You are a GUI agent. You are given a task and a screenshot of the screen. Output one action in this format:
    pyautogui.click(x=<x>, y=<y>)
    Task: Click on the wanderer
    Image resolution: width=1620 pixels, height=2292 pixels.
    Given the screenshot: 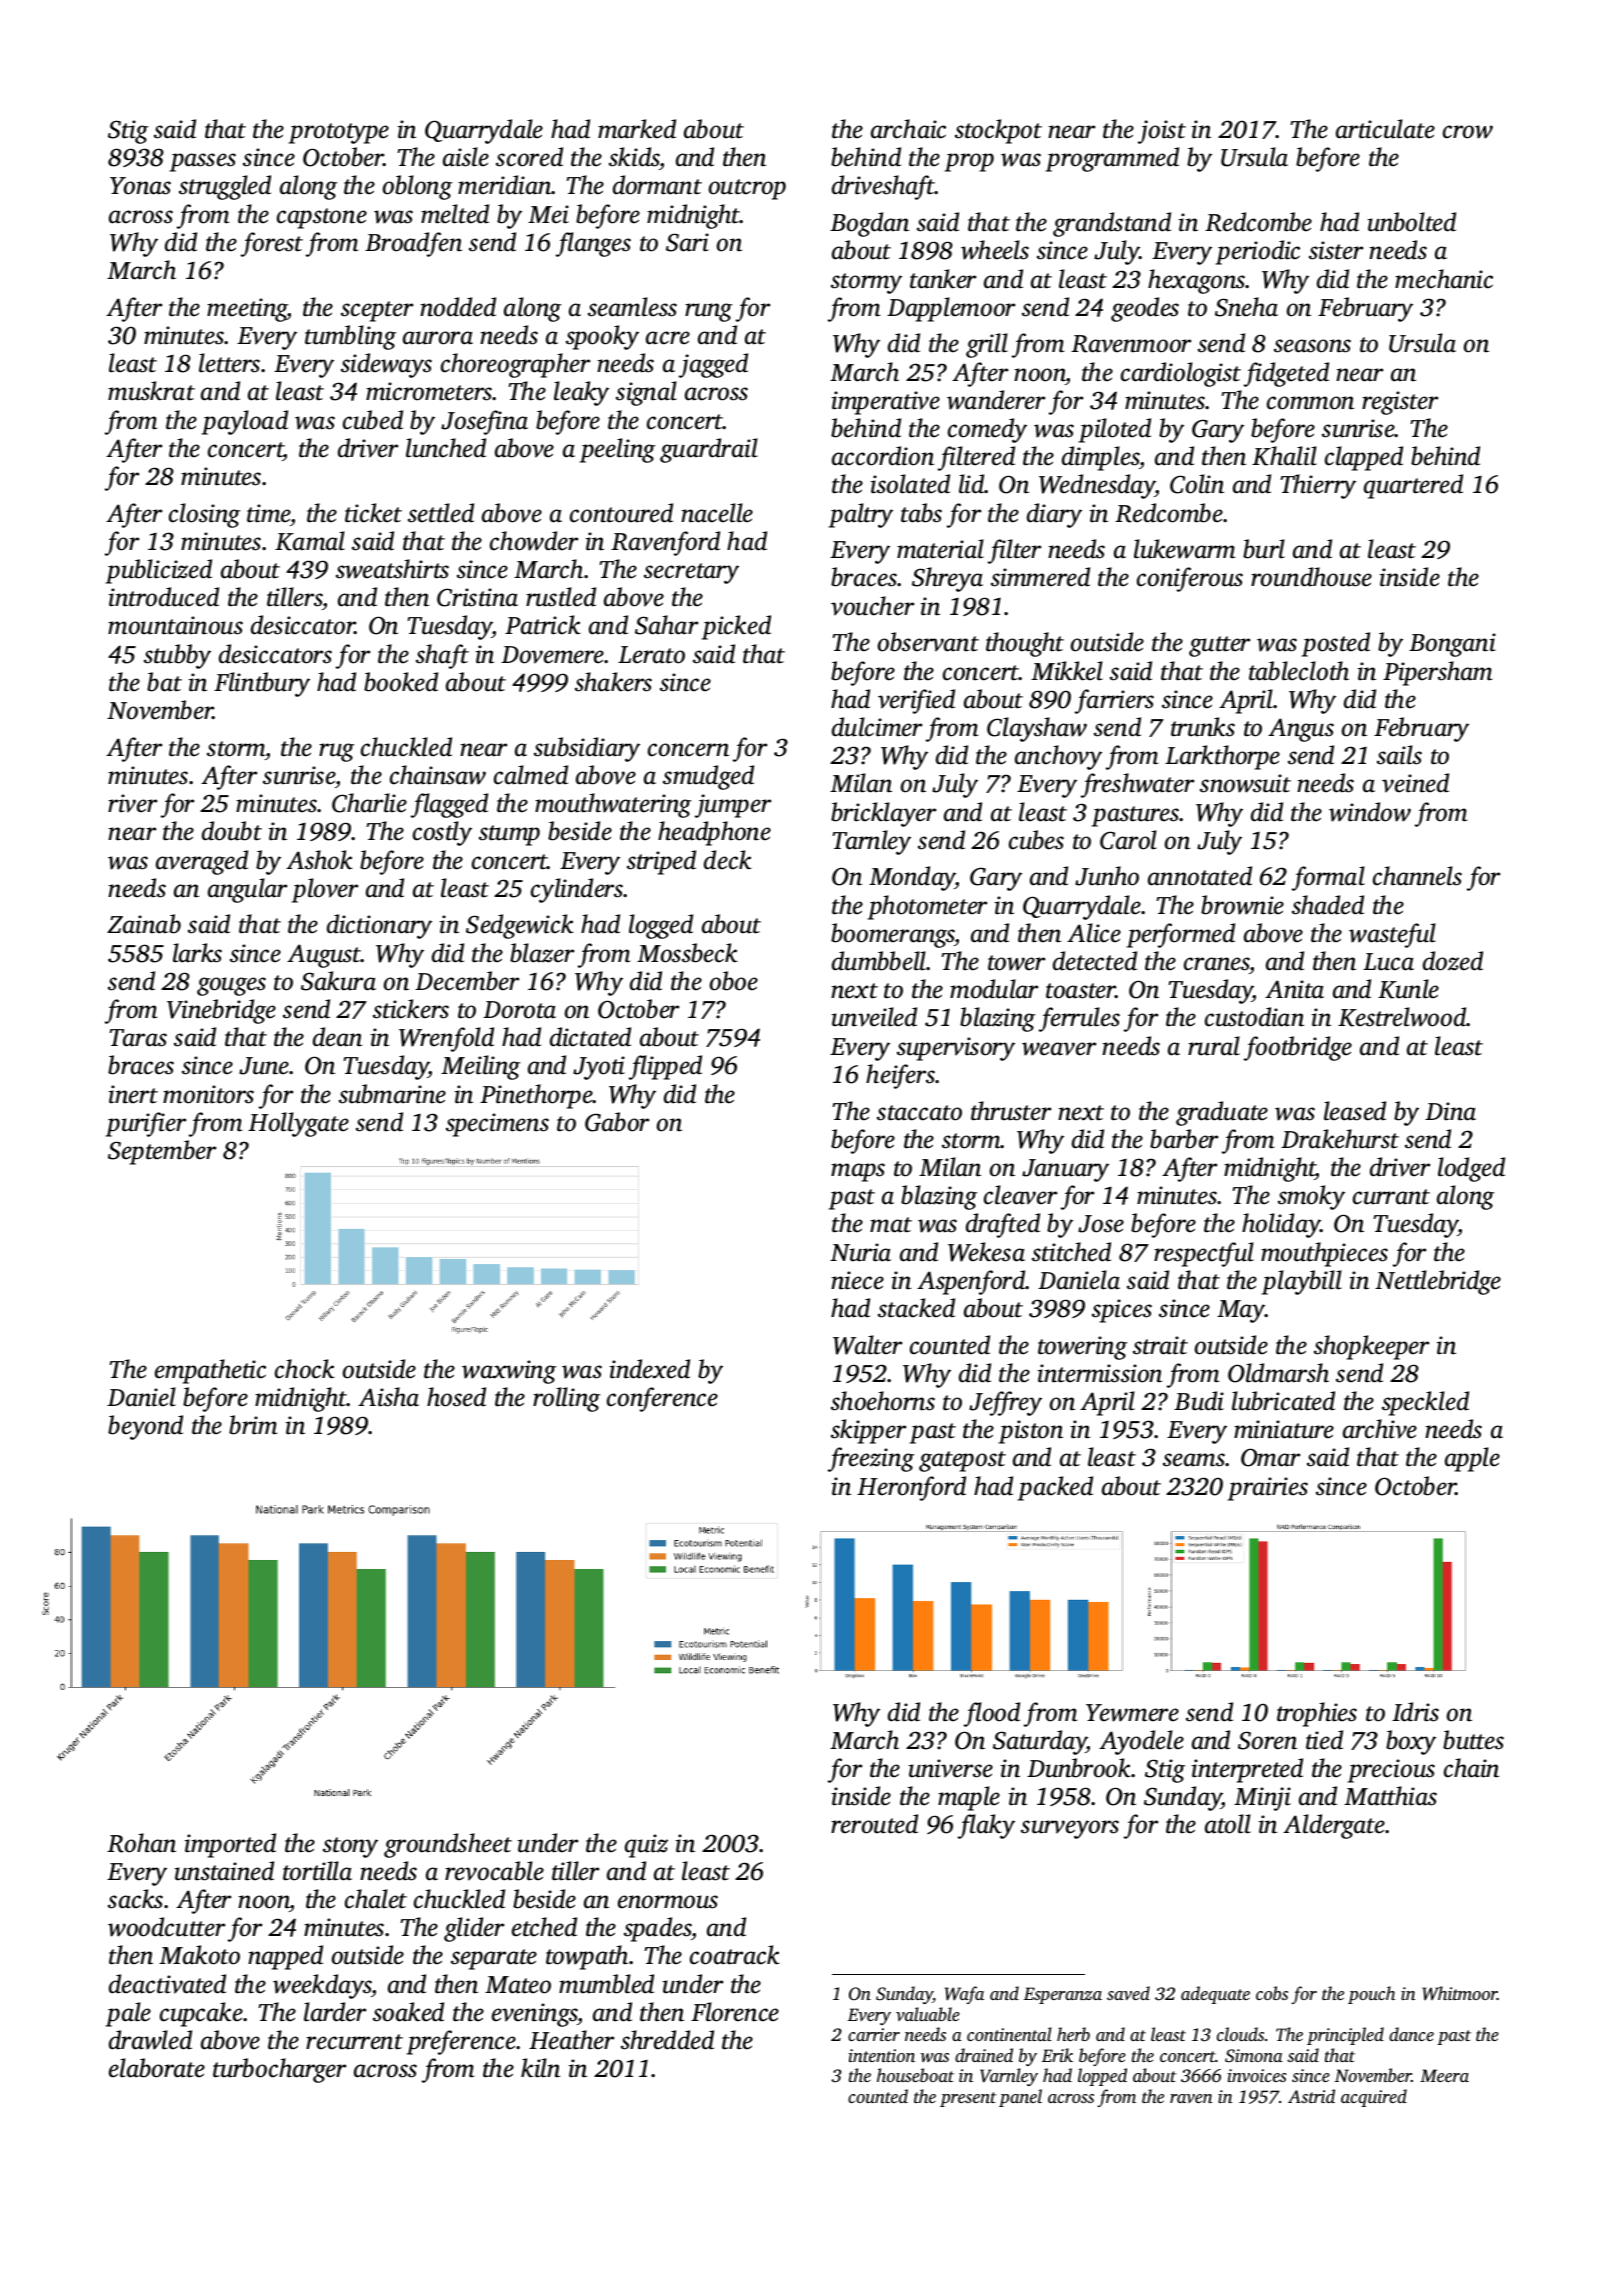 What is the action you would take?
    pyautogui.click(x=996, y=400)
